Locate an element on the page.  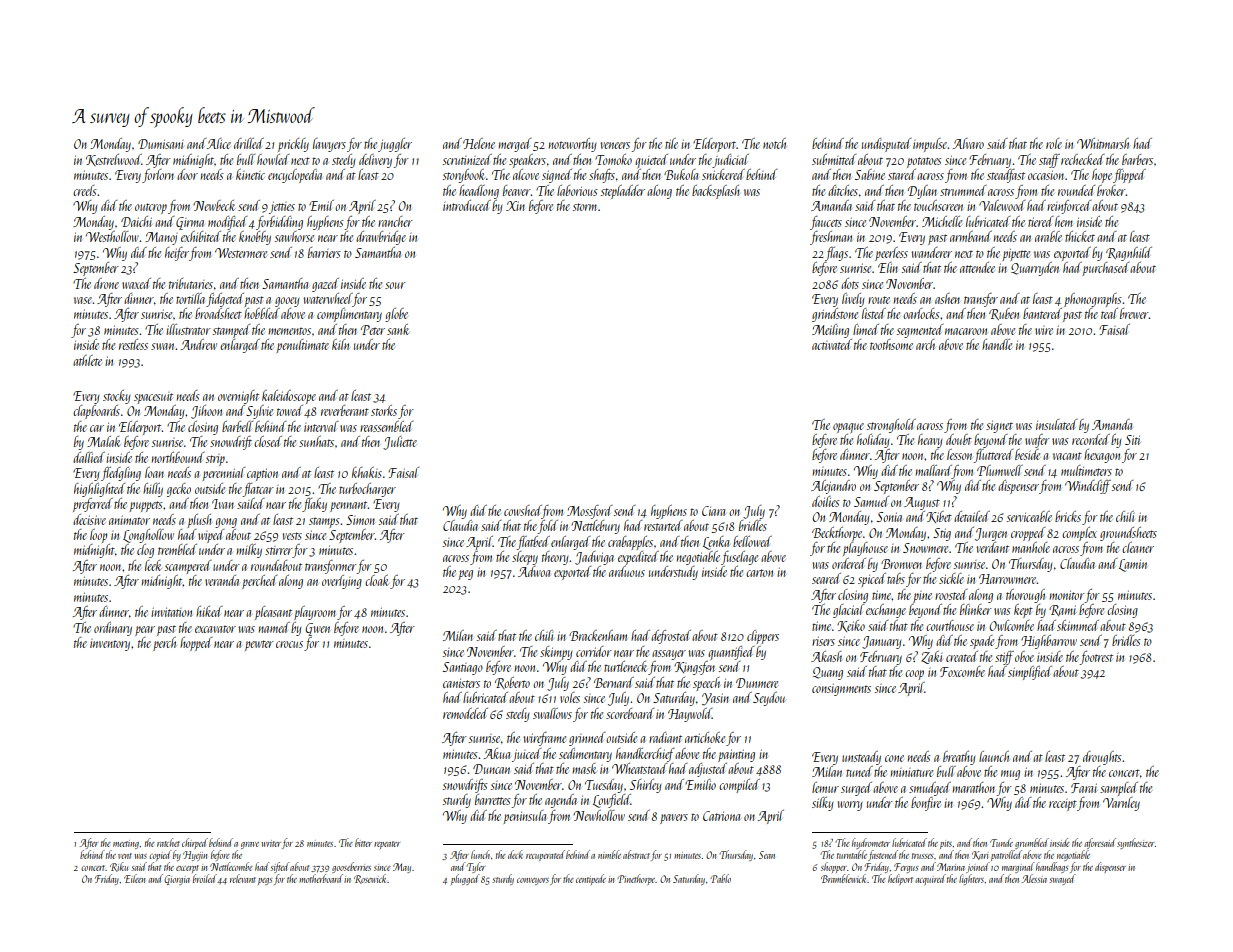
ordinary is located at coordinates (113, 629).
